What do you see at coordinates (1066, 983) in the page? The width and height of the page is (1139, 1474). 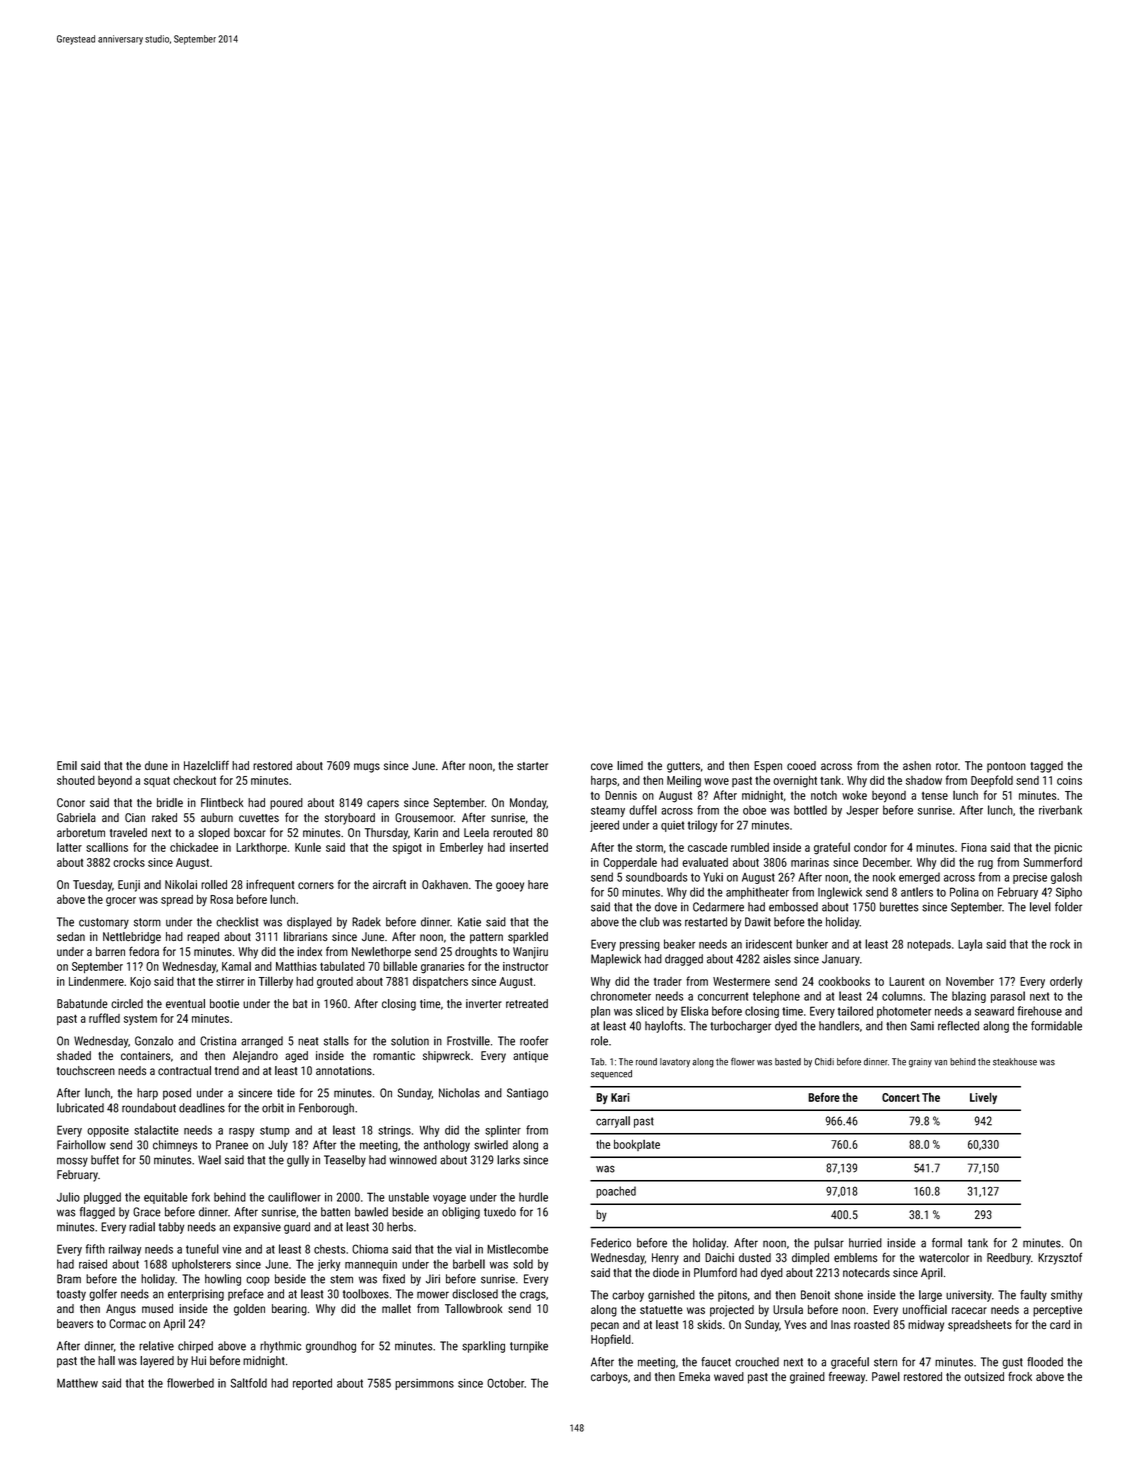 I see `orderly` at bounding box center [1066, 983].
